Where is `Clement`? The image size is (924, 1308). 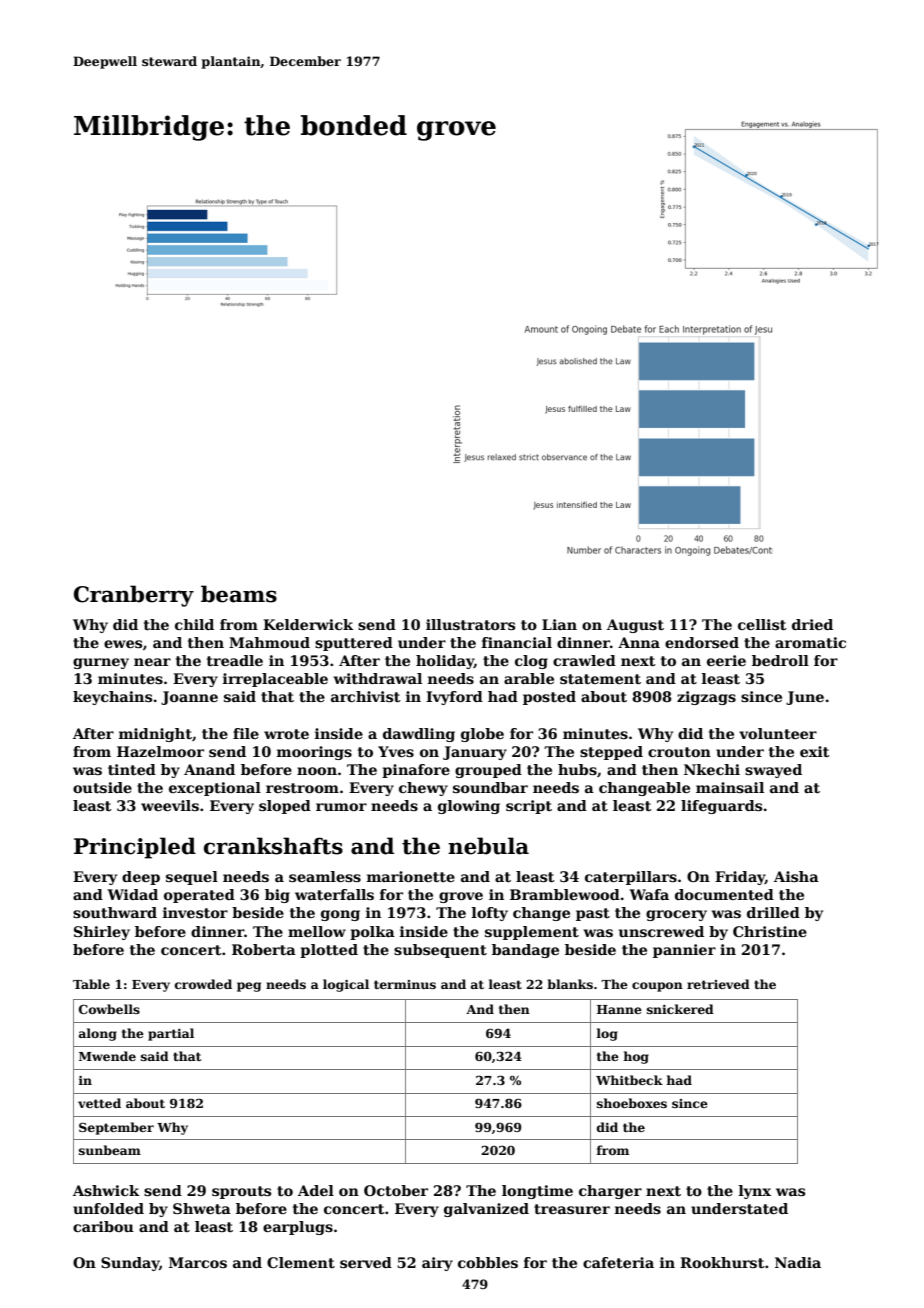
Clement is located at coordinates (301, 1262).
